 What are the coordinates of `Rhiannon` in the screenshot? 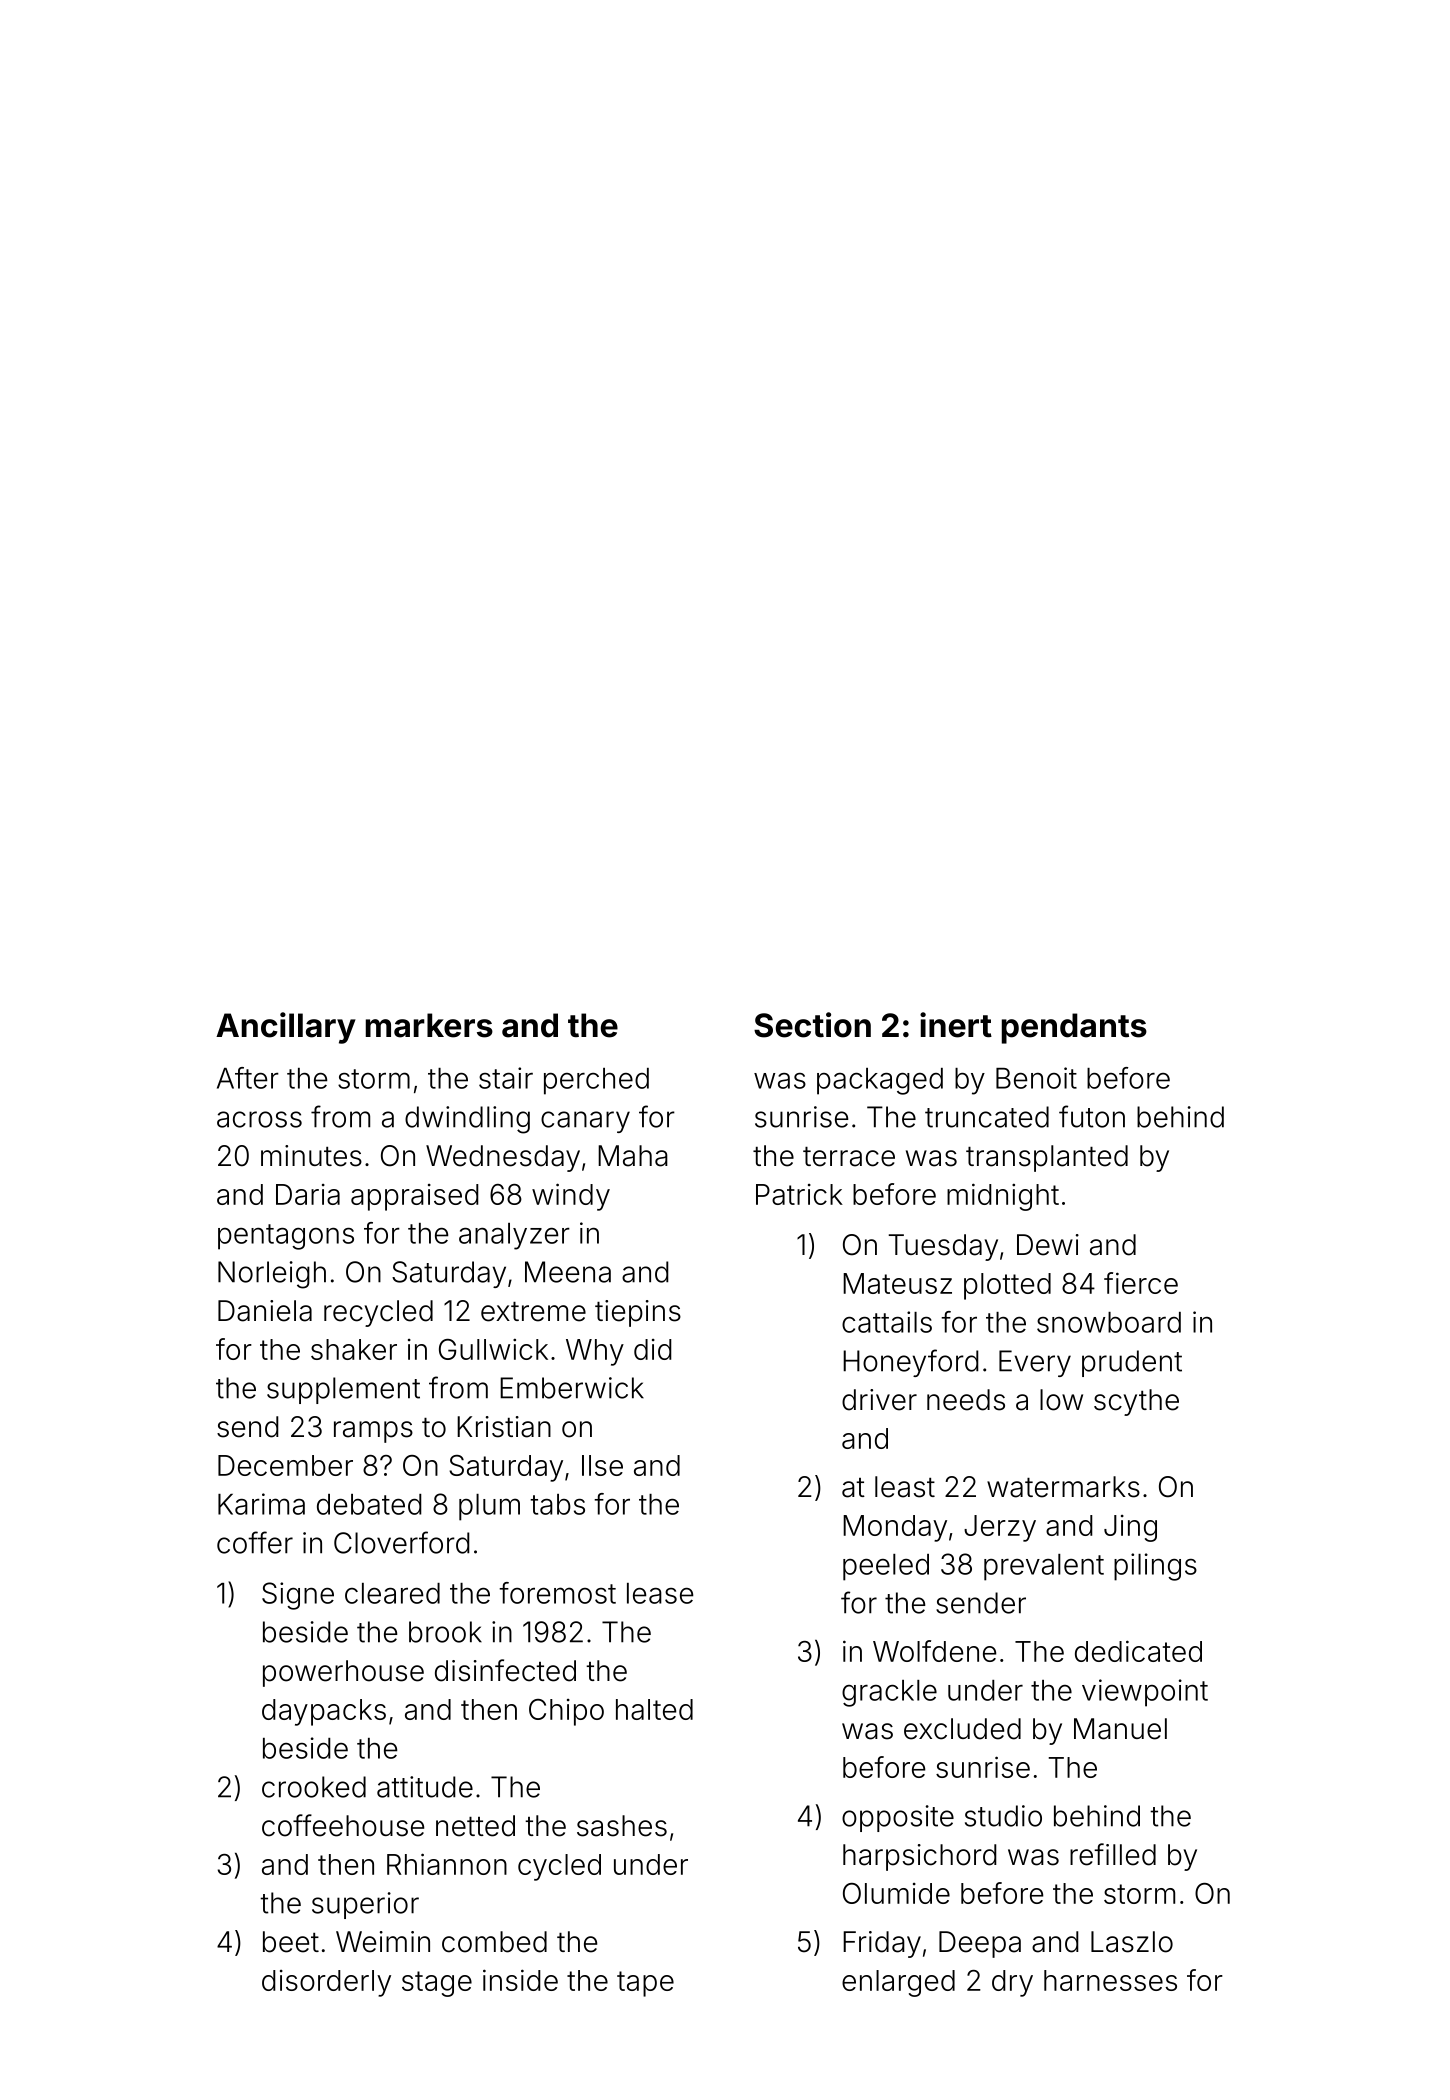 It's located at (447, 1864).
